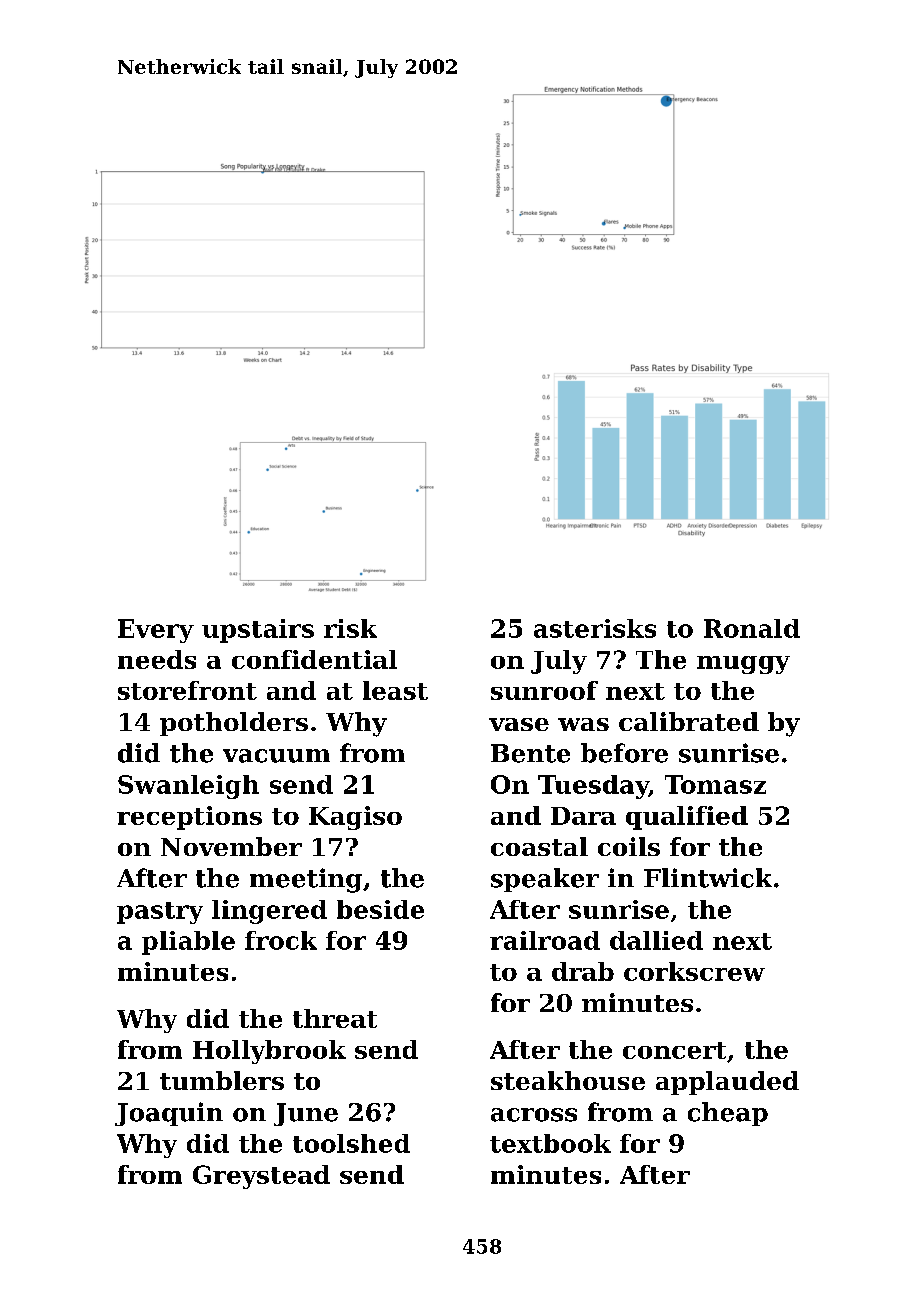 Image resolution: width=924 pixels, height=1311 pixels. What do you see at coordinates (269, 1052) in the page?
I see `Hollybrook` at bounding box center [269, 1052].
